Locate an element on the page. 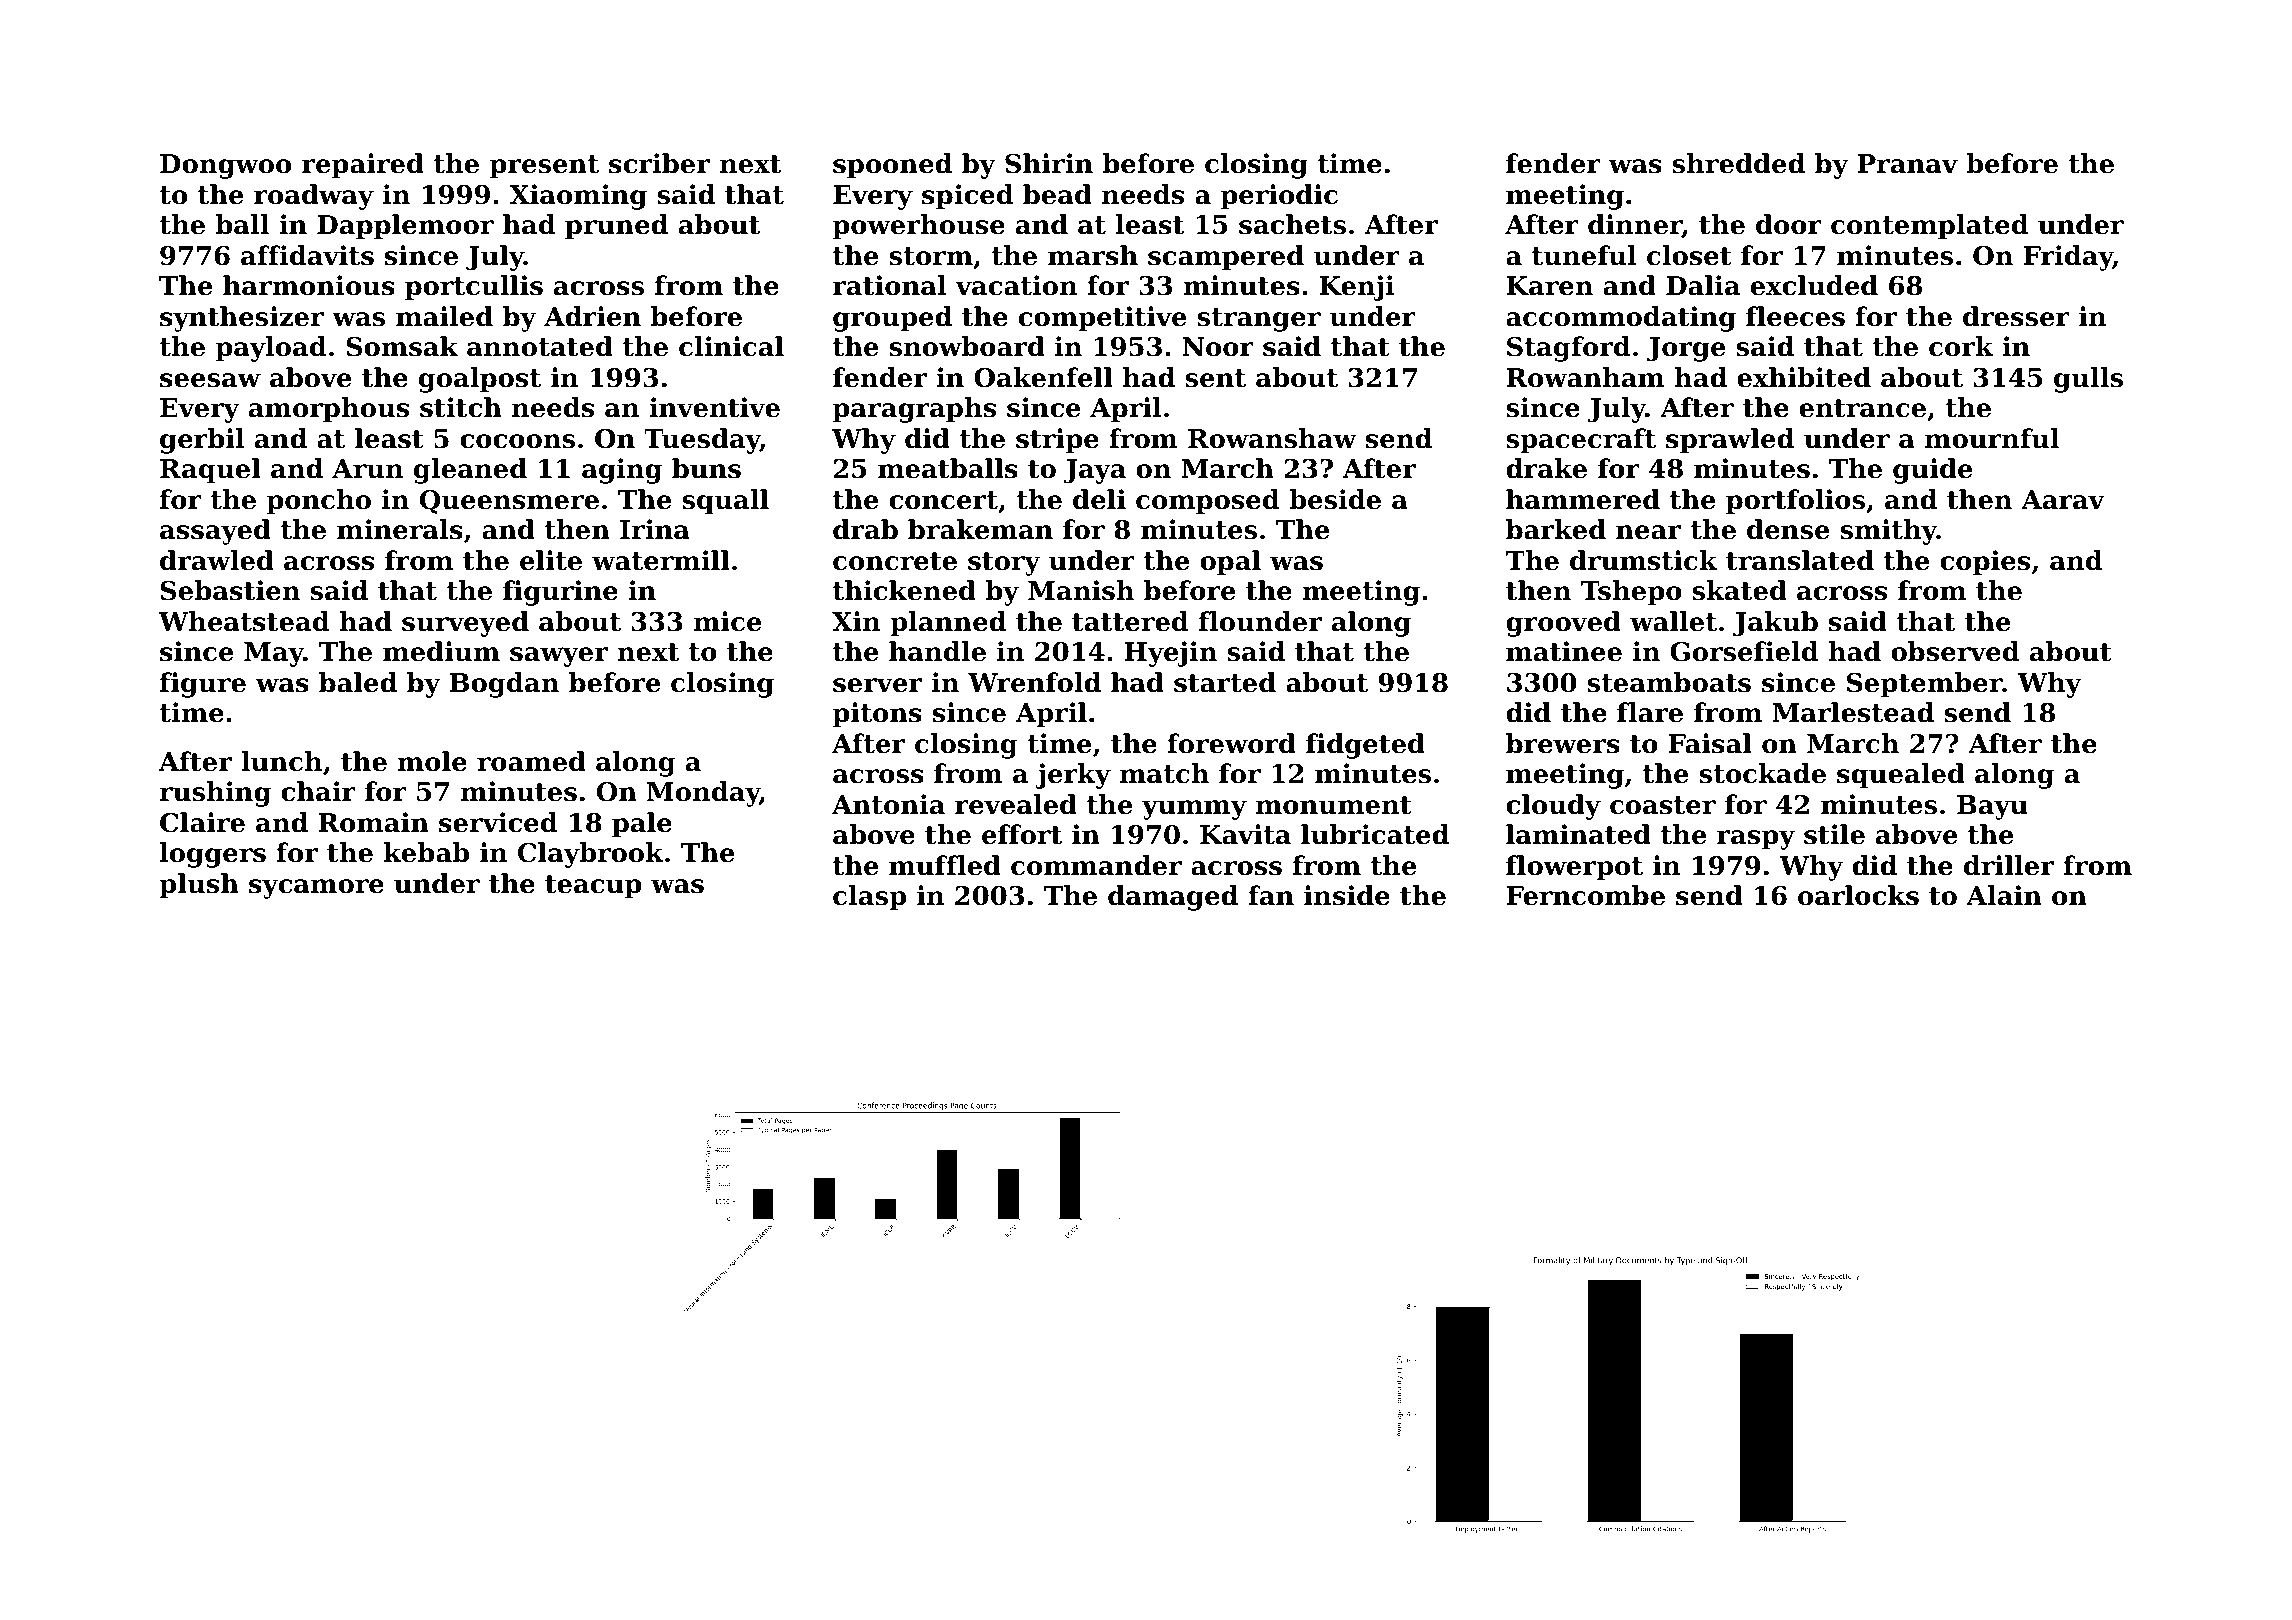  Hyejin is located at coordinates (1170, 654).
